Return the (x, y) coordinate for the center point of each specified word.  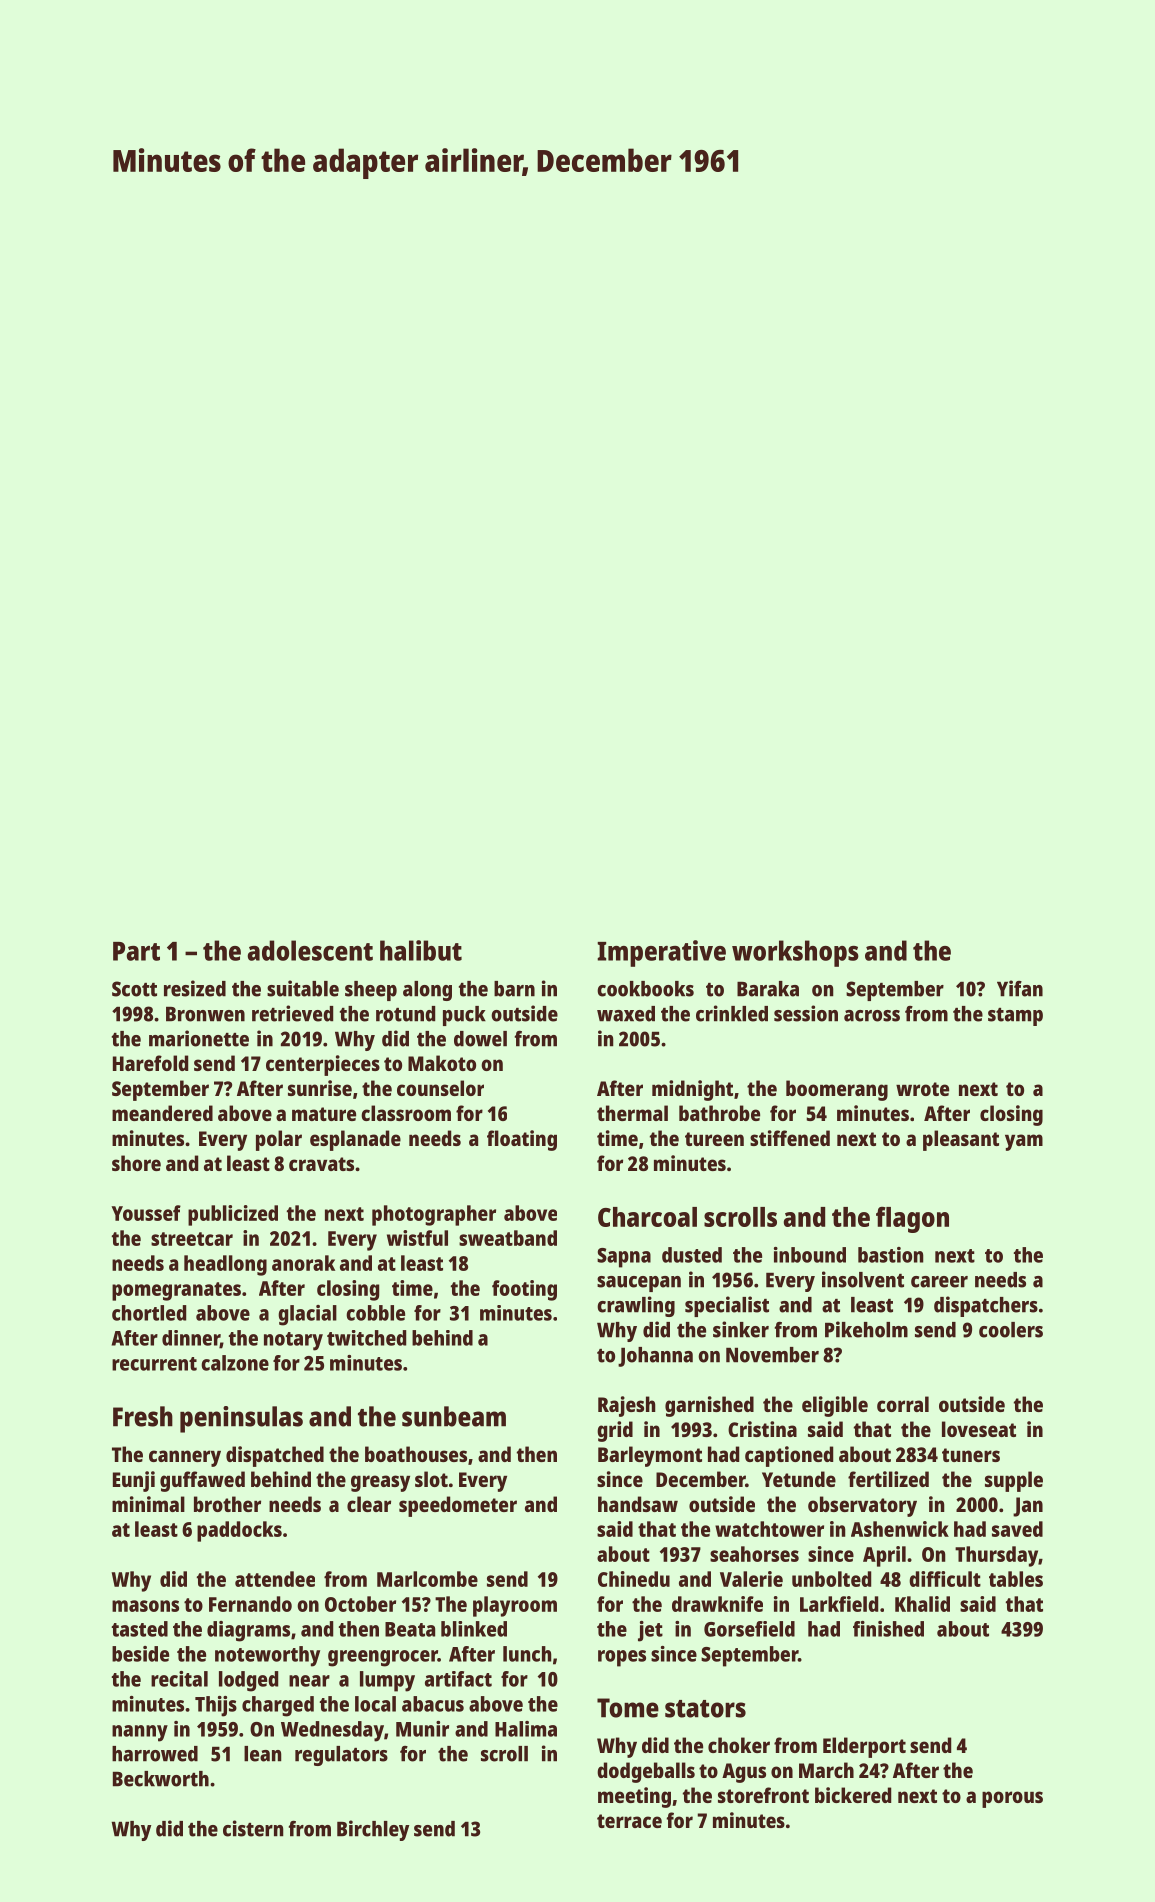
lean (262, 1754)
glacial (307, 1315)
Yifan (1020, 988)
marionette (199, 1038)
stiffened (790, 1138)
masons (145, 1606)
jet (650, 1631)
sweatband (508, 1238)
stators (705, 1709)
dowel (480, 1039)
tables (1016, 1579)
